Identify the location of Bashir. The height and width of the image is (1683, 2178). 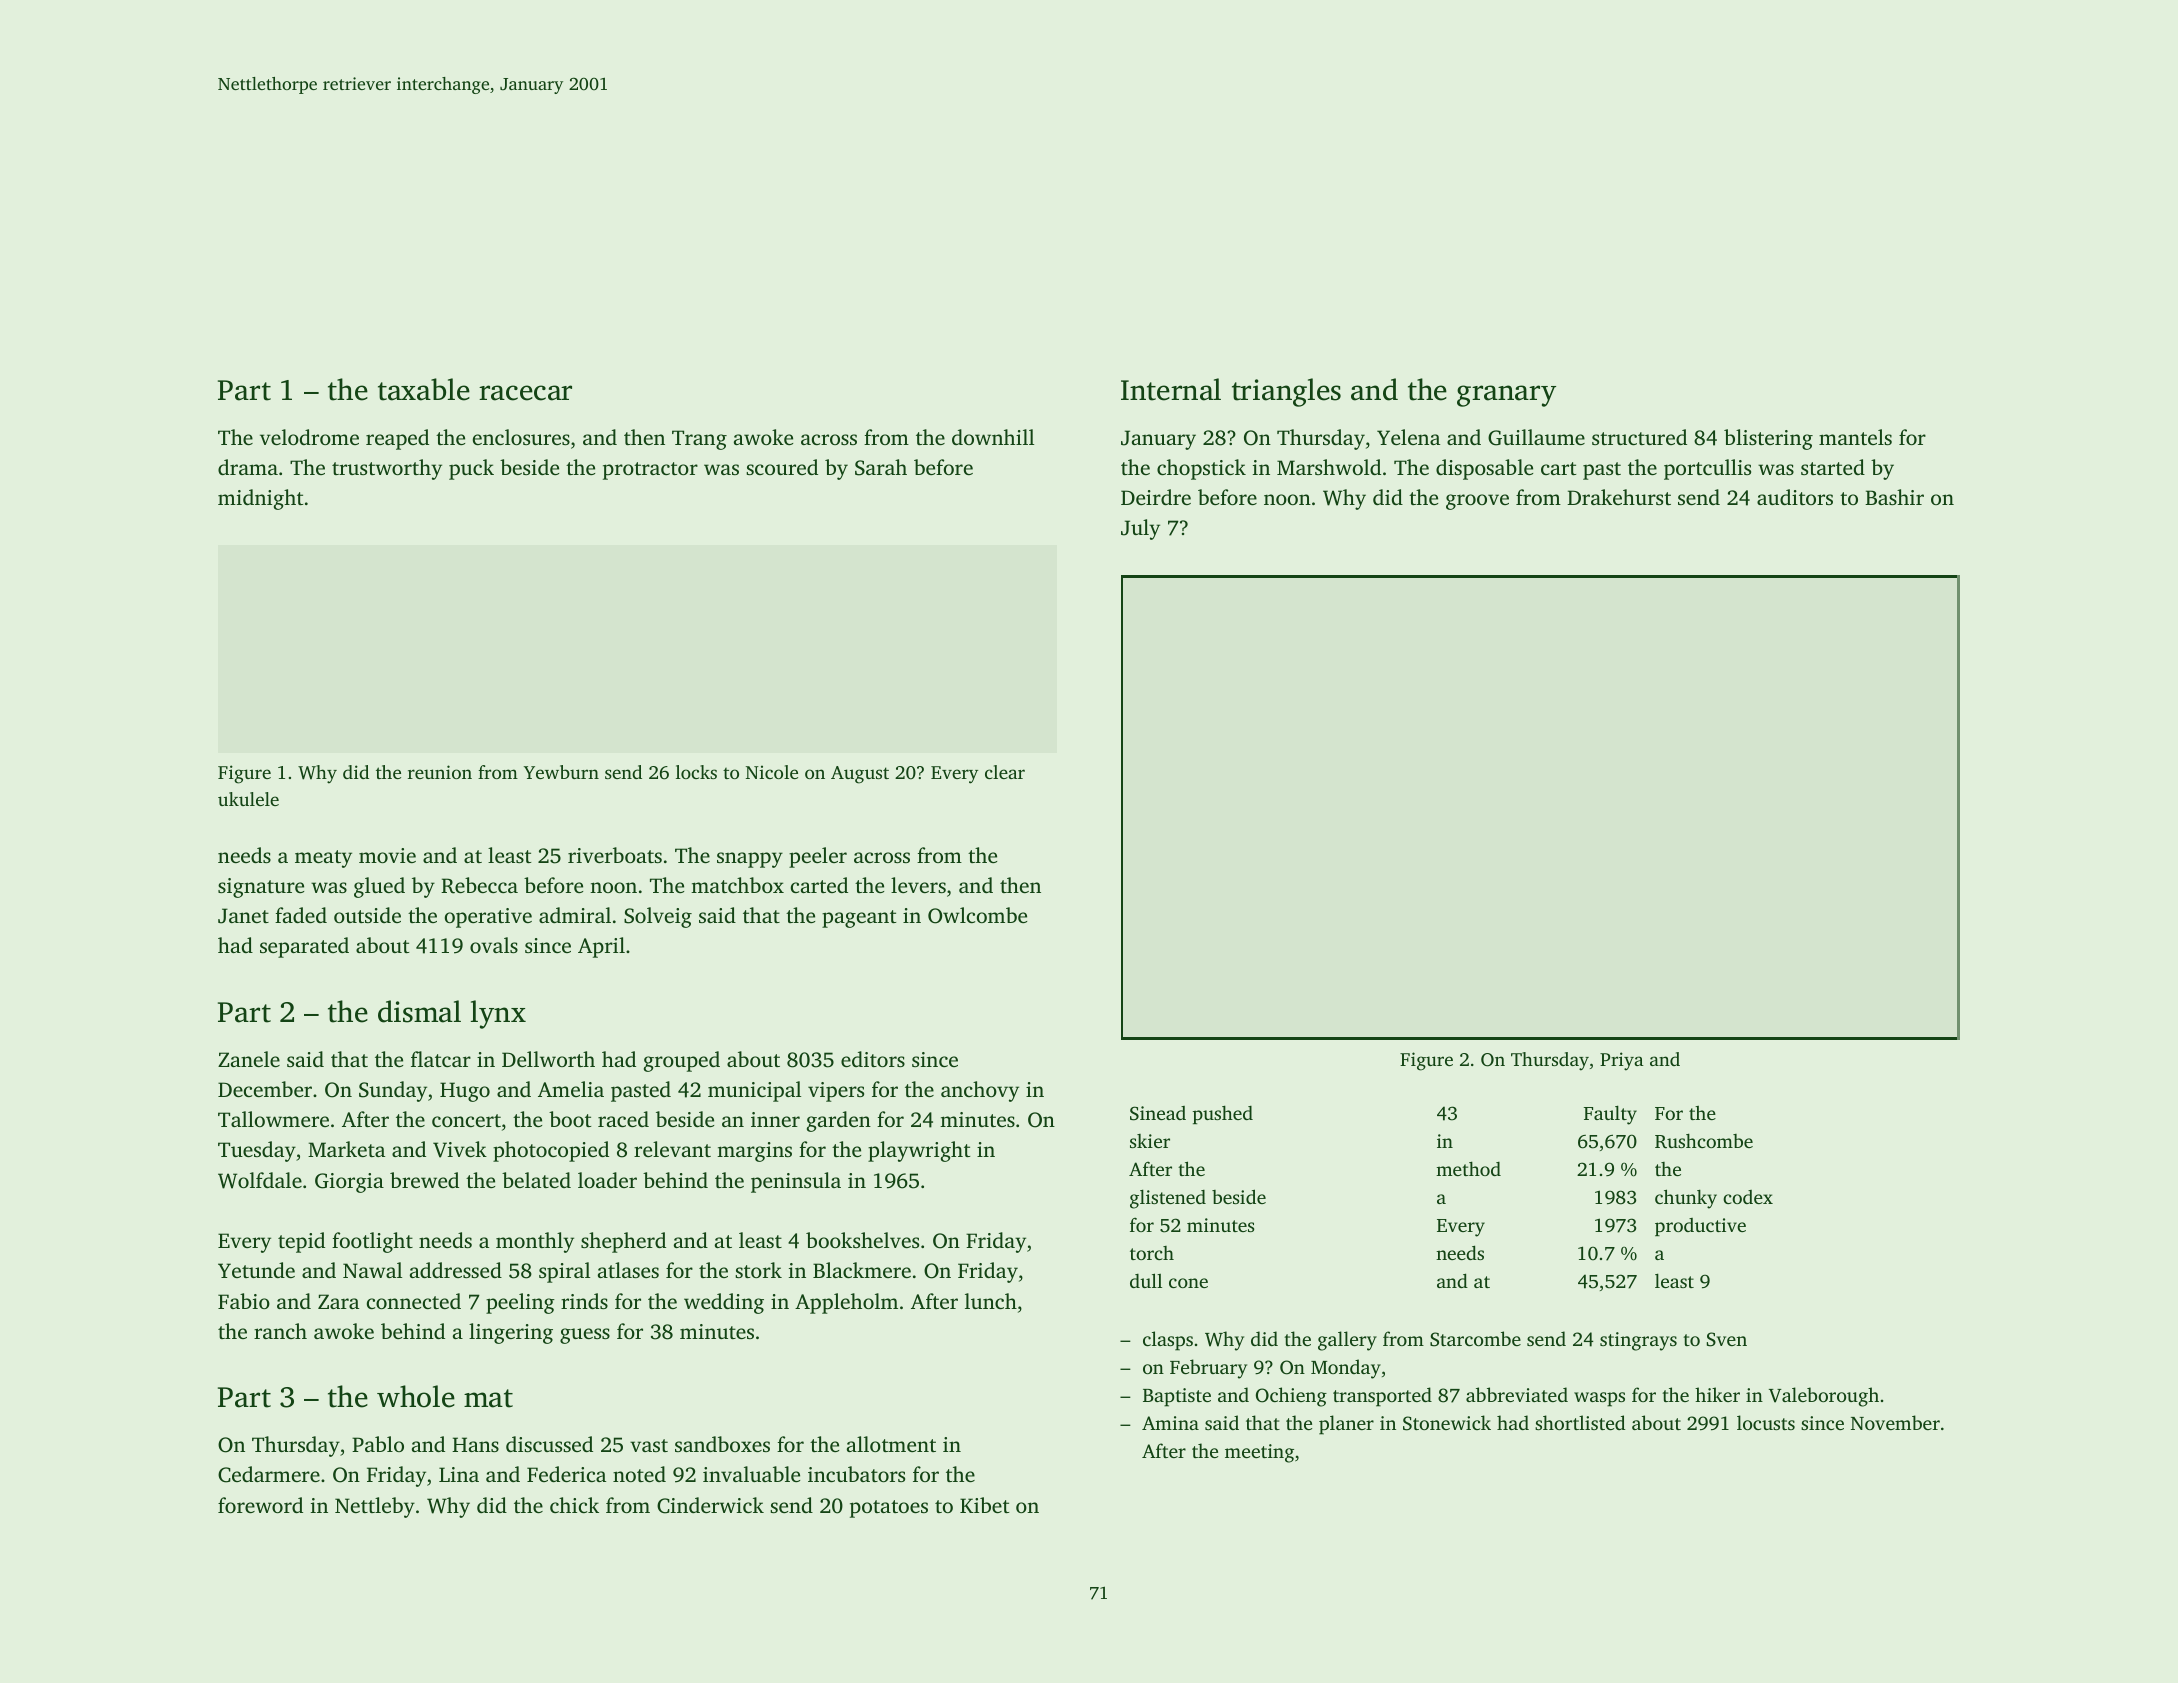
(1894, 497).
